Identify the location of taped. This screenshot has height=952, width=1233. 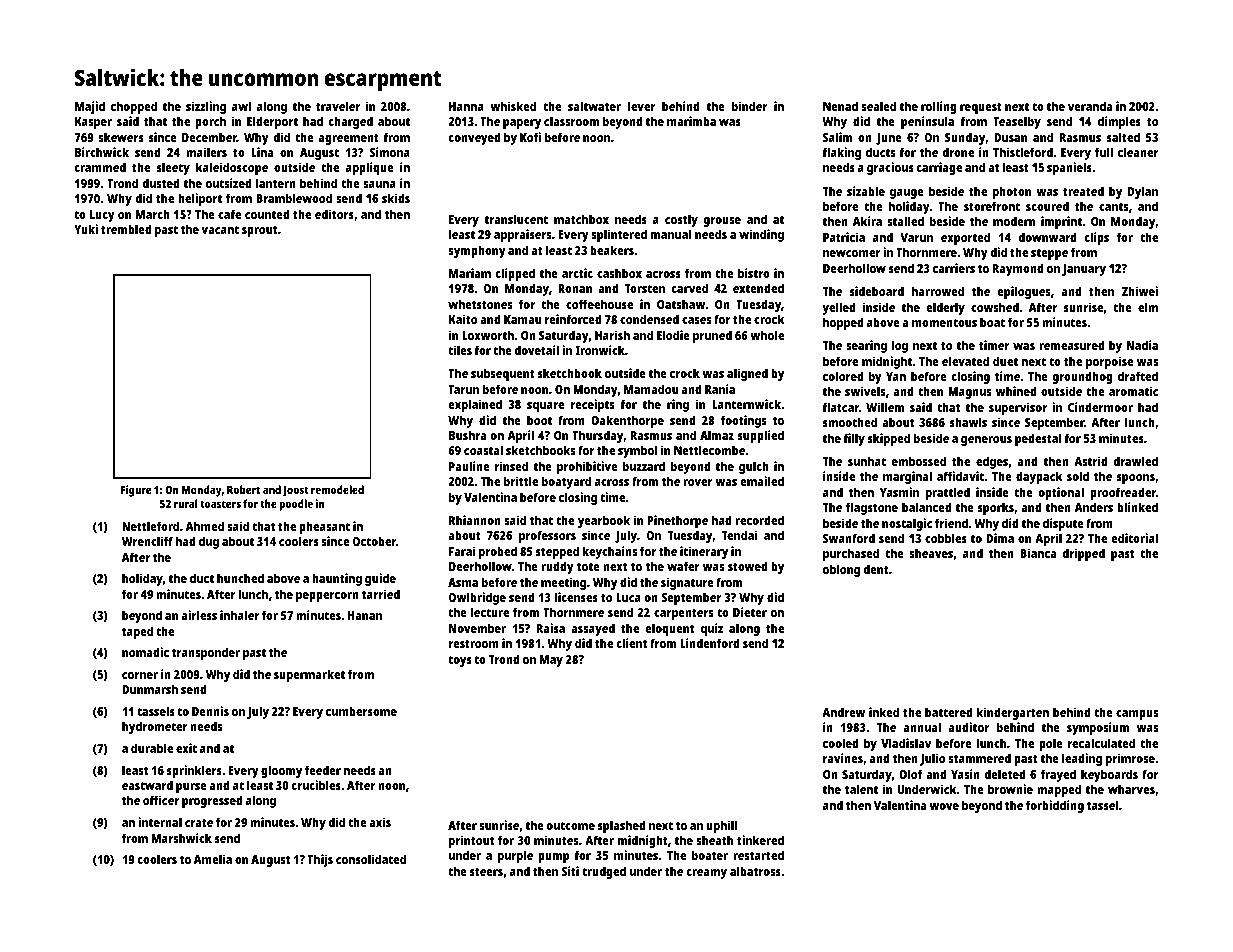
(137, 632).
